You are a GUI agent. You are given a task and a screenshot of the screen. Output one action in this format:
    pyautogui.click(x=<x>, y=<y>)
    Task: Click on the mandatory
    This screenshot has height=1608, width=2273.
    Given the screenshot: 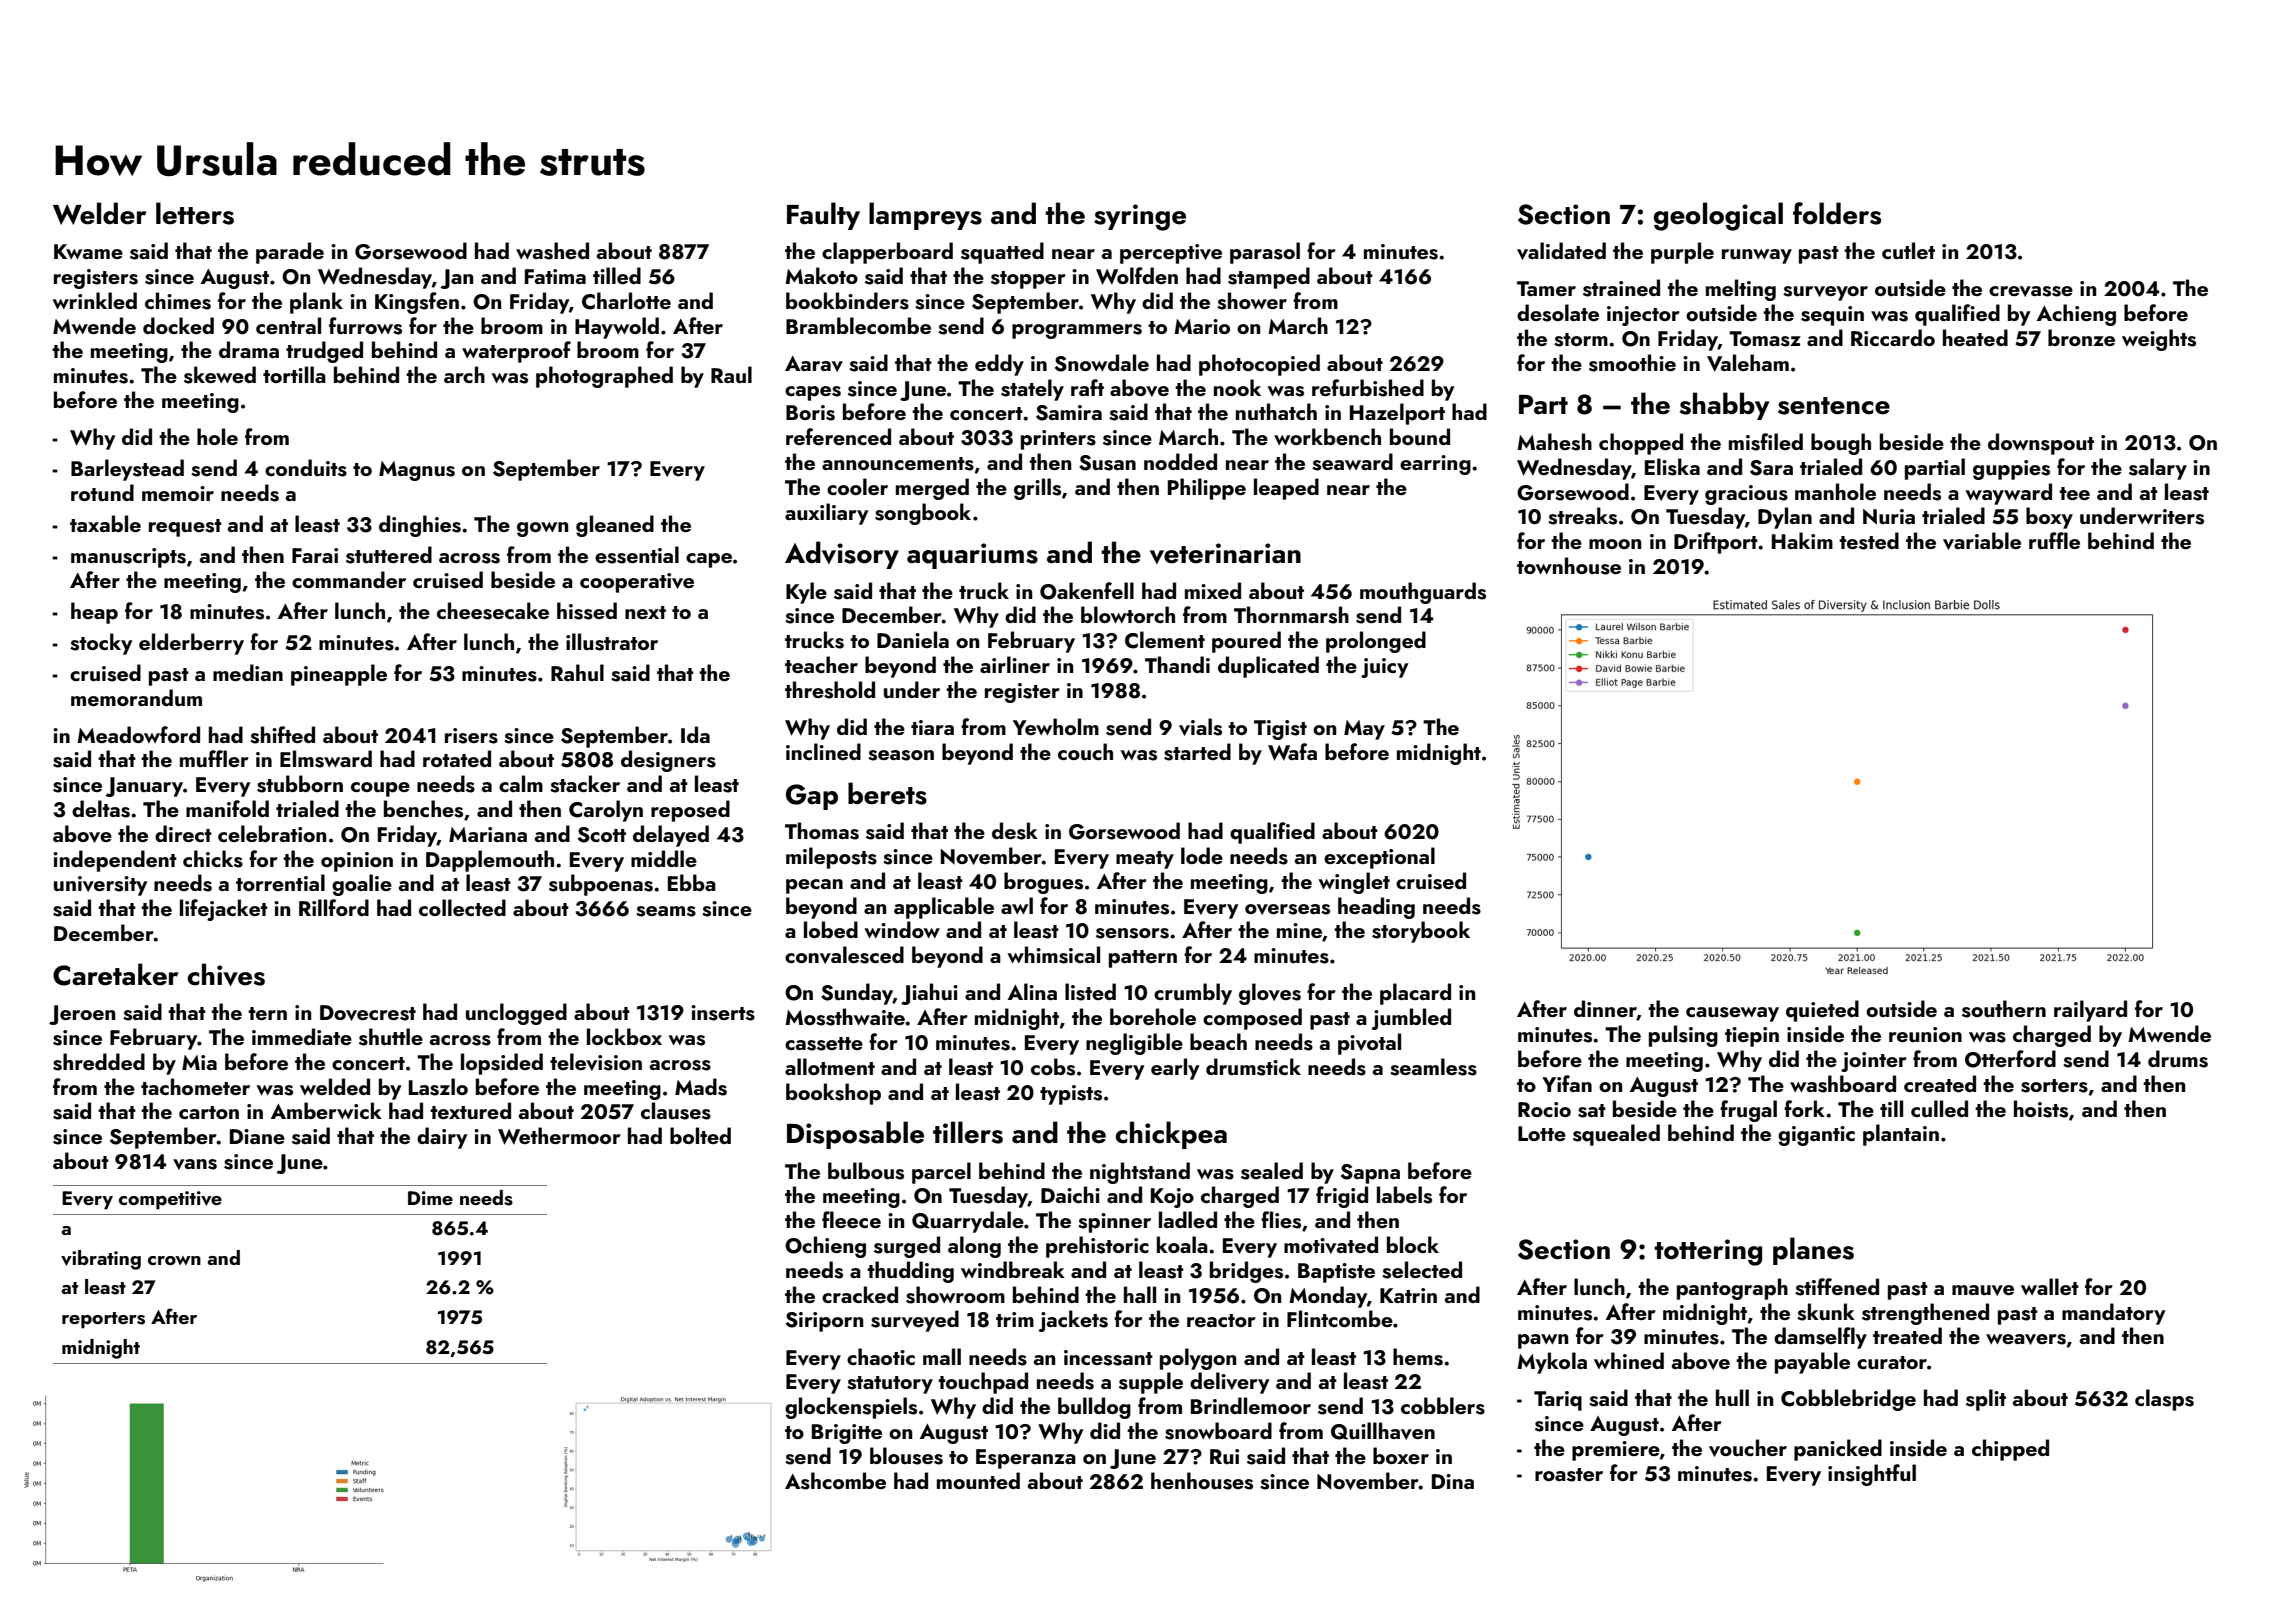 What is the action you would take?
    pyautogui.click(x=2113, y=1314)
